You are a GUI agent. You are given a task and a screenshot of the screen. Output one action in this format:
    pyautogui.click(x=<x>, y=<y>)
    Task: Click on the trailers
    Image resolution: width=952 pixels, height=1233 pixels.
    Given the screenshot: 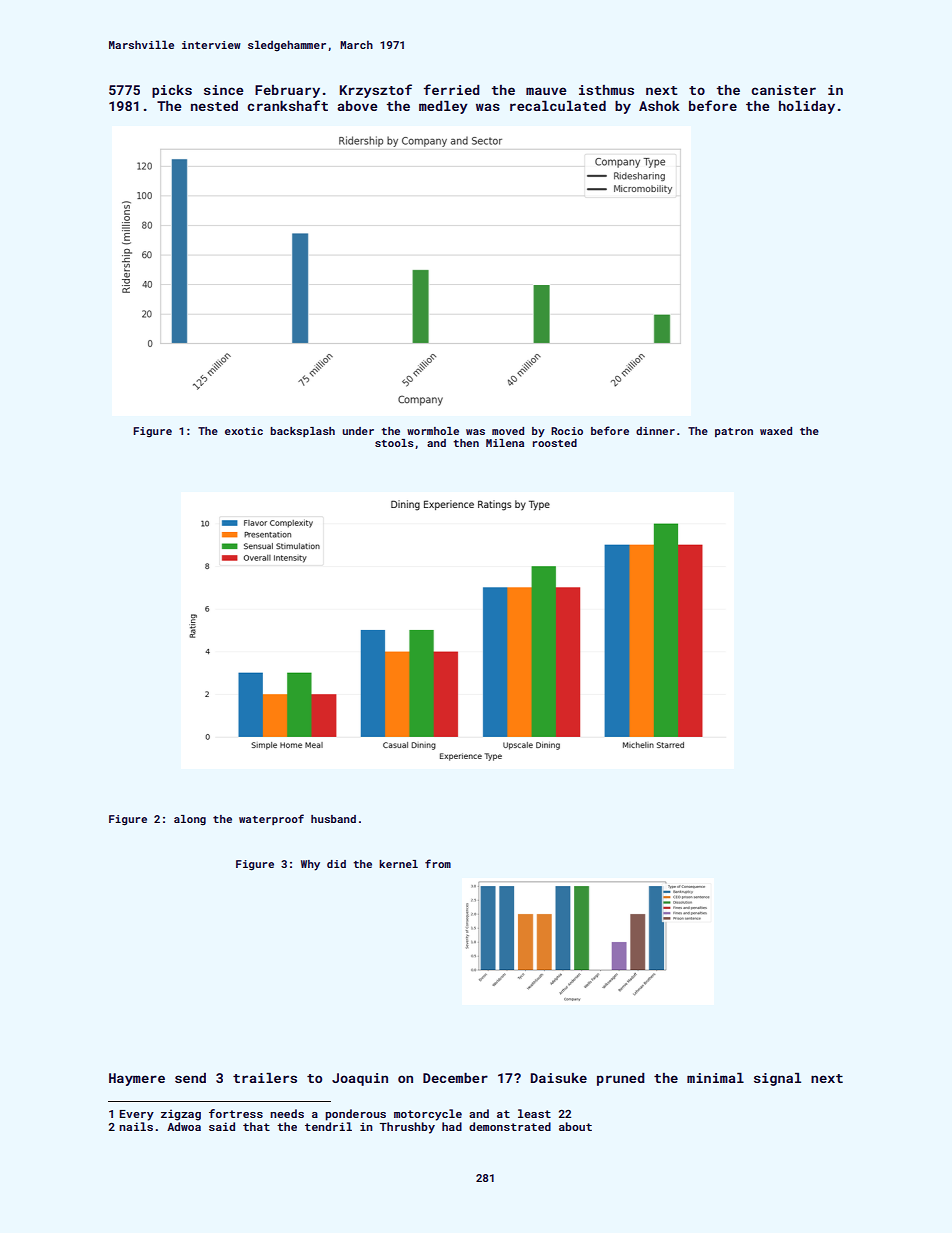 What is the action you would take?
    pyautogui.click(x=265, y=1077)
